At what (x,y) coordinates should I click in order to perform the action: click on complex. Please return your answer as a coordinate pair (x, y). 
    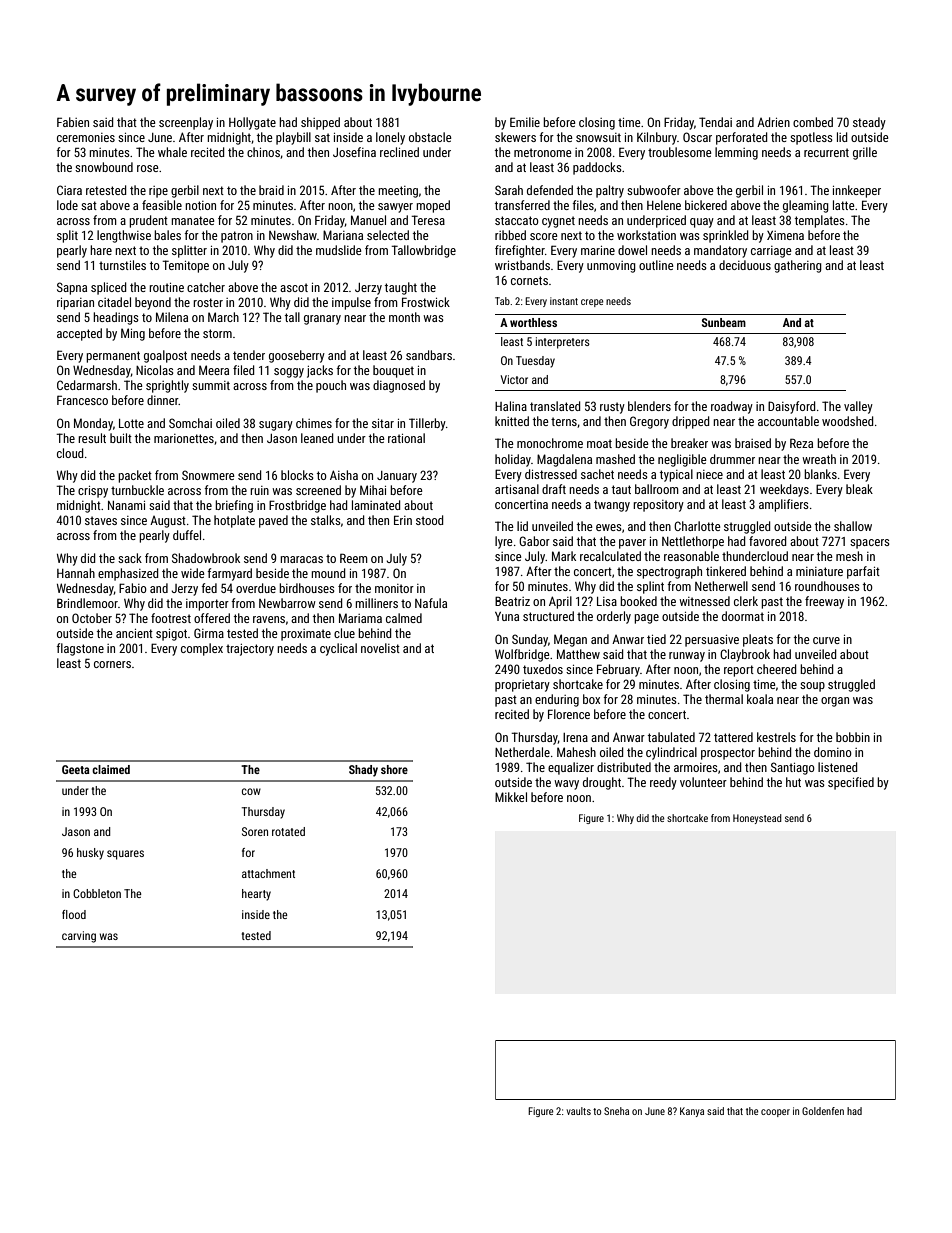
    Looking at the image, I should click on (202, 649).
